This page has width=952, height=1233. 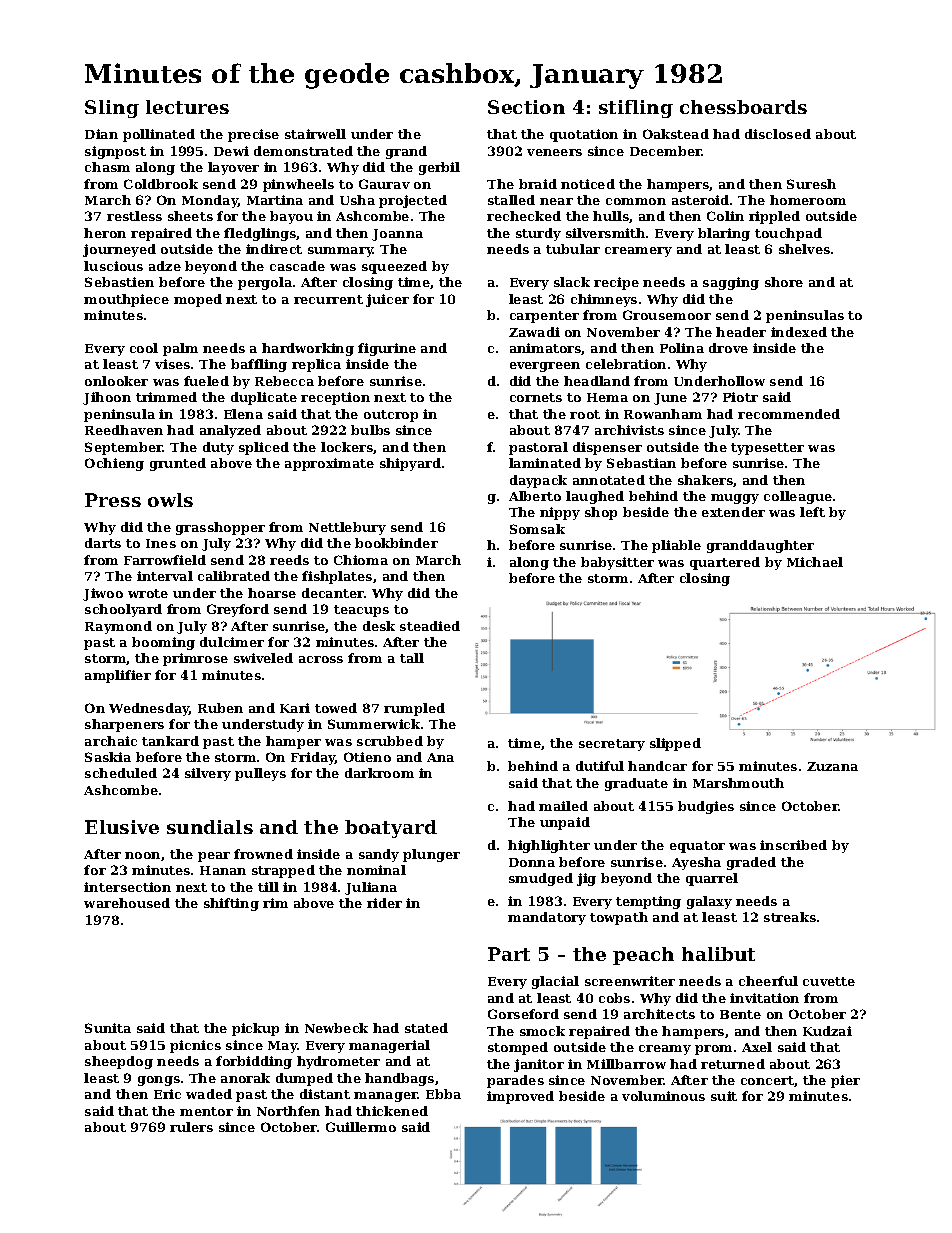 I want to click on Guillermo, so click(x=361, y=1127).
